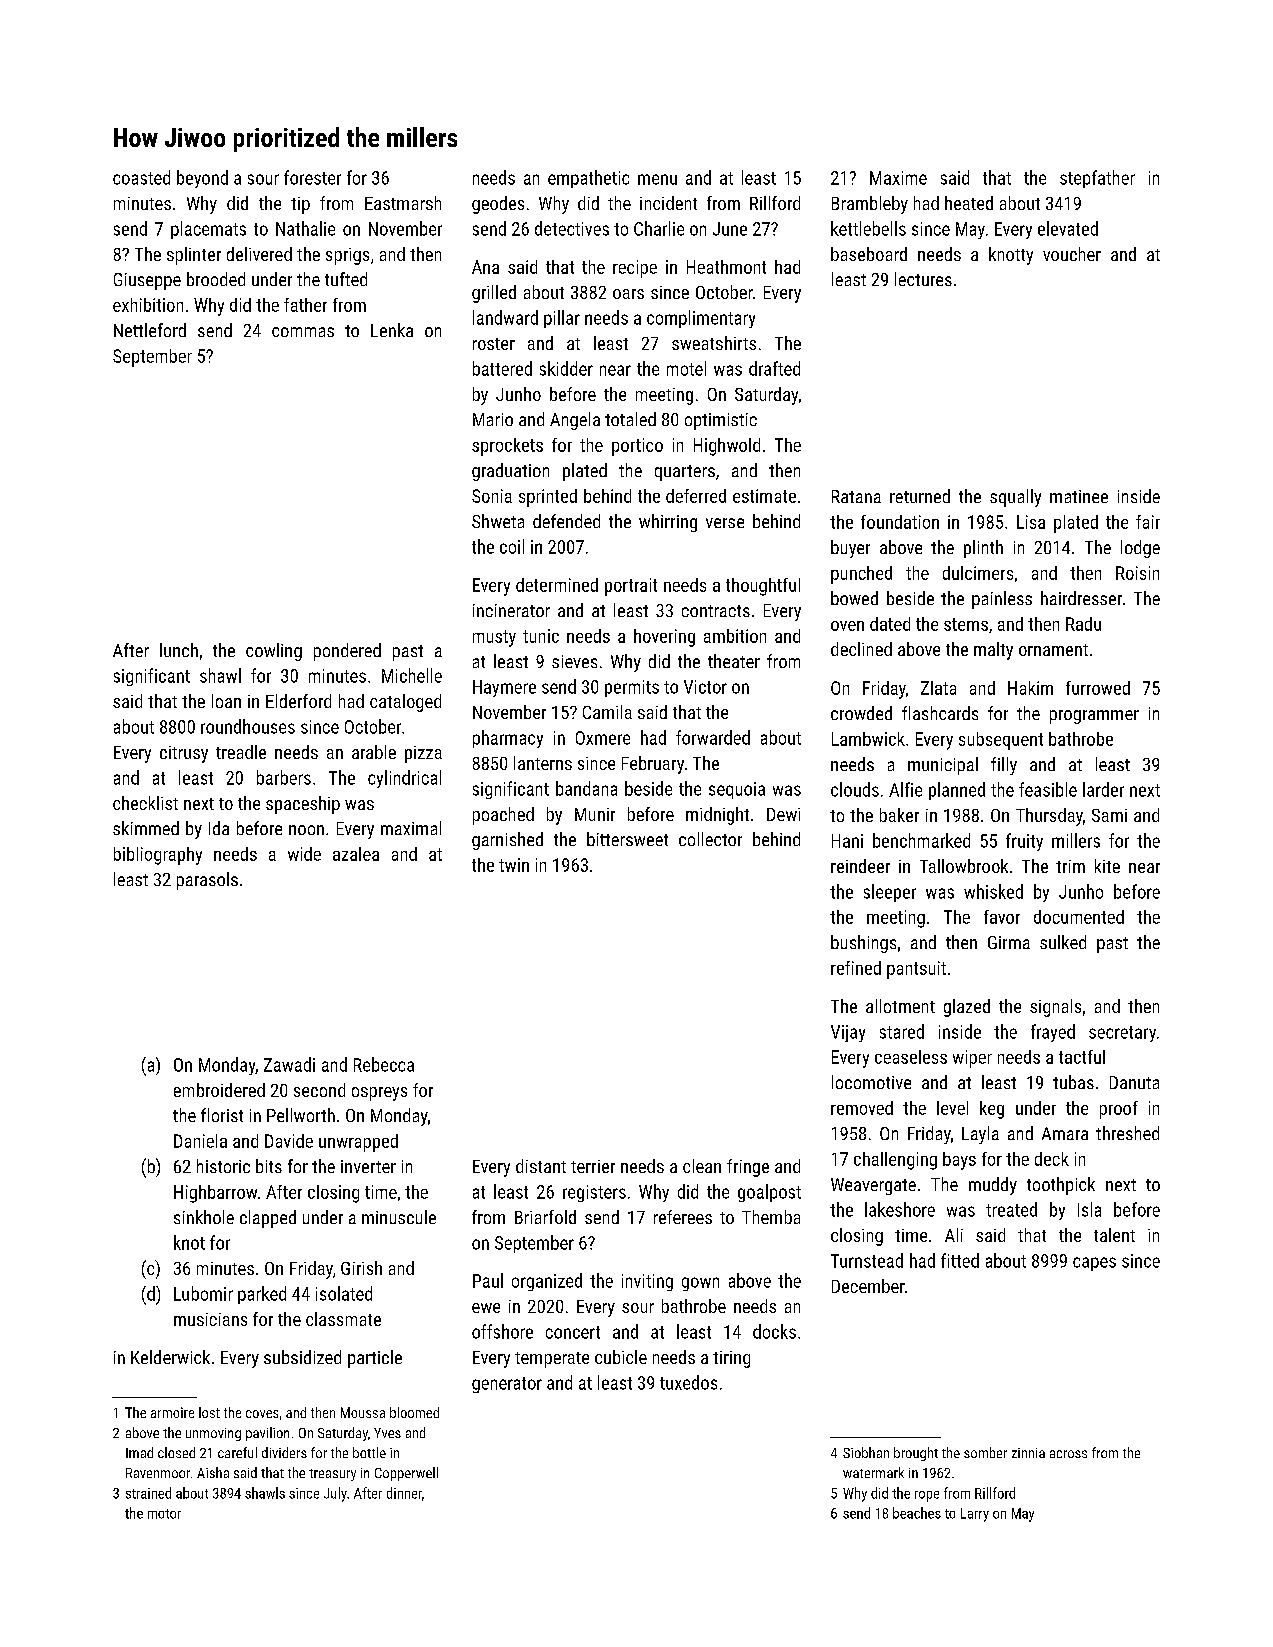 Image resolution: width=1273 pixels, height=1647 pixels. I want to click on bits, so click(269, 1166).
